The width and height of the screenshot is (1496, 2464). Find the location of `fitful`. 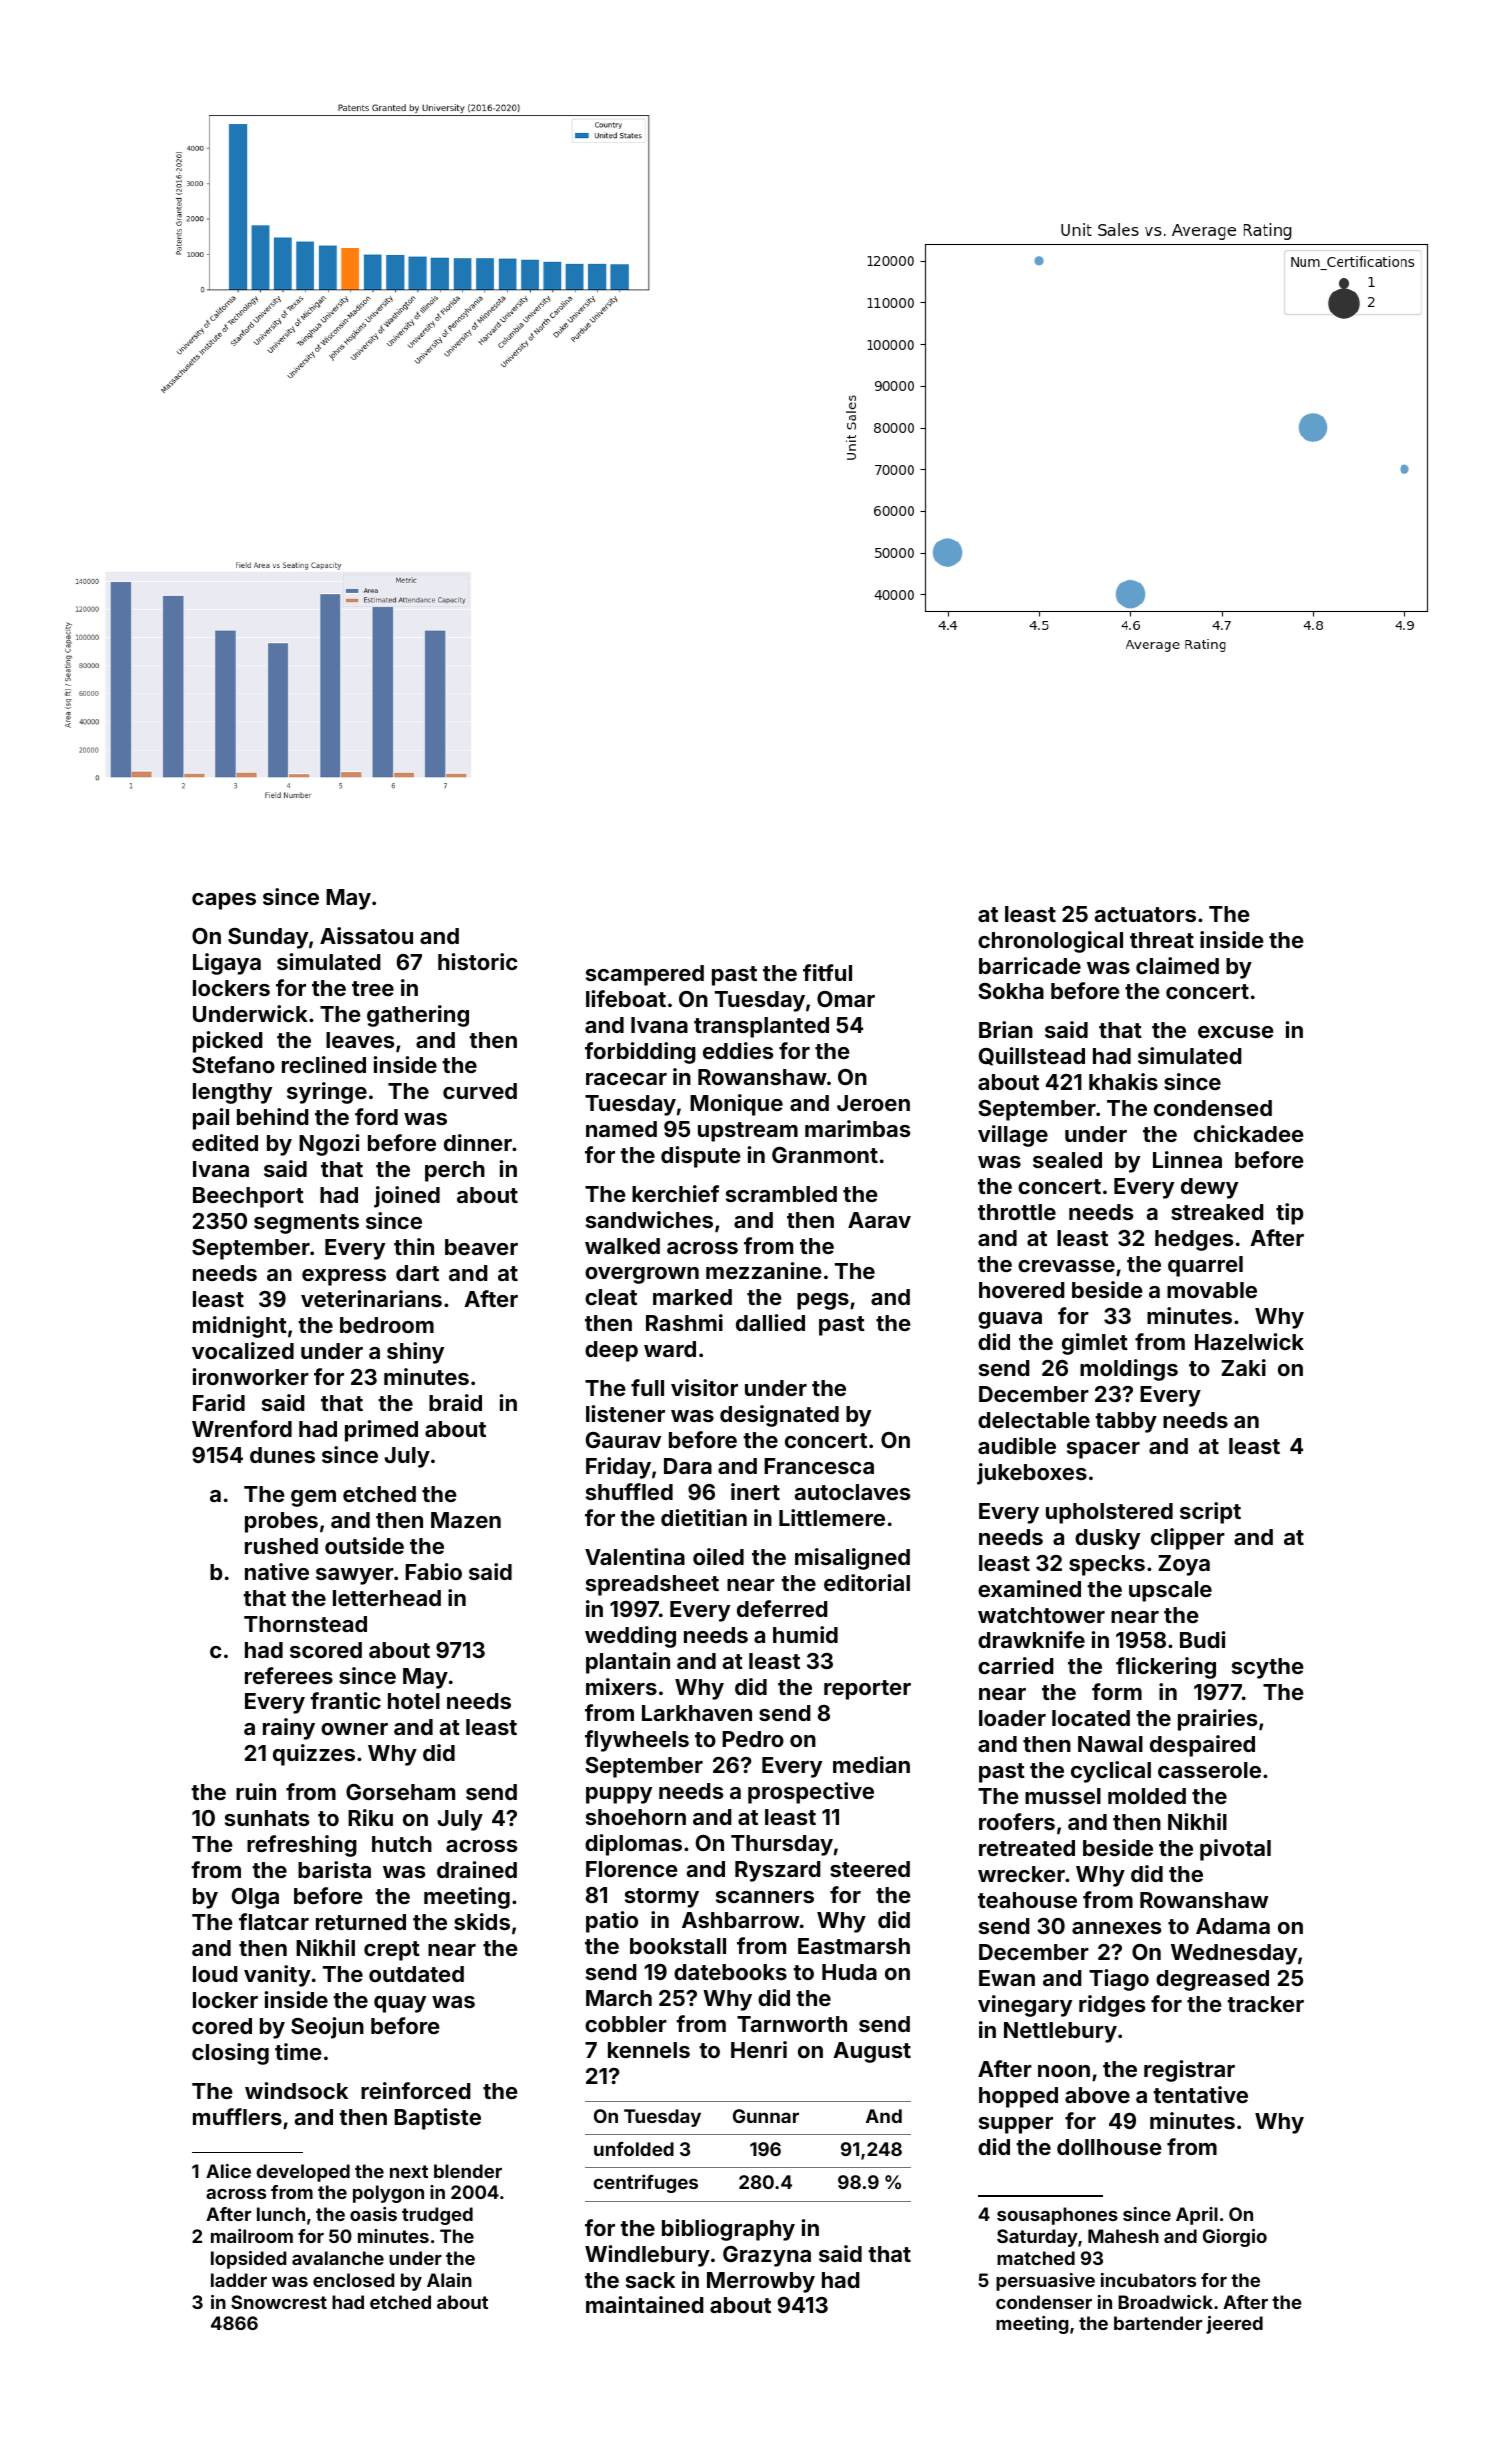

fitful is located at coordinates (827, 972).
